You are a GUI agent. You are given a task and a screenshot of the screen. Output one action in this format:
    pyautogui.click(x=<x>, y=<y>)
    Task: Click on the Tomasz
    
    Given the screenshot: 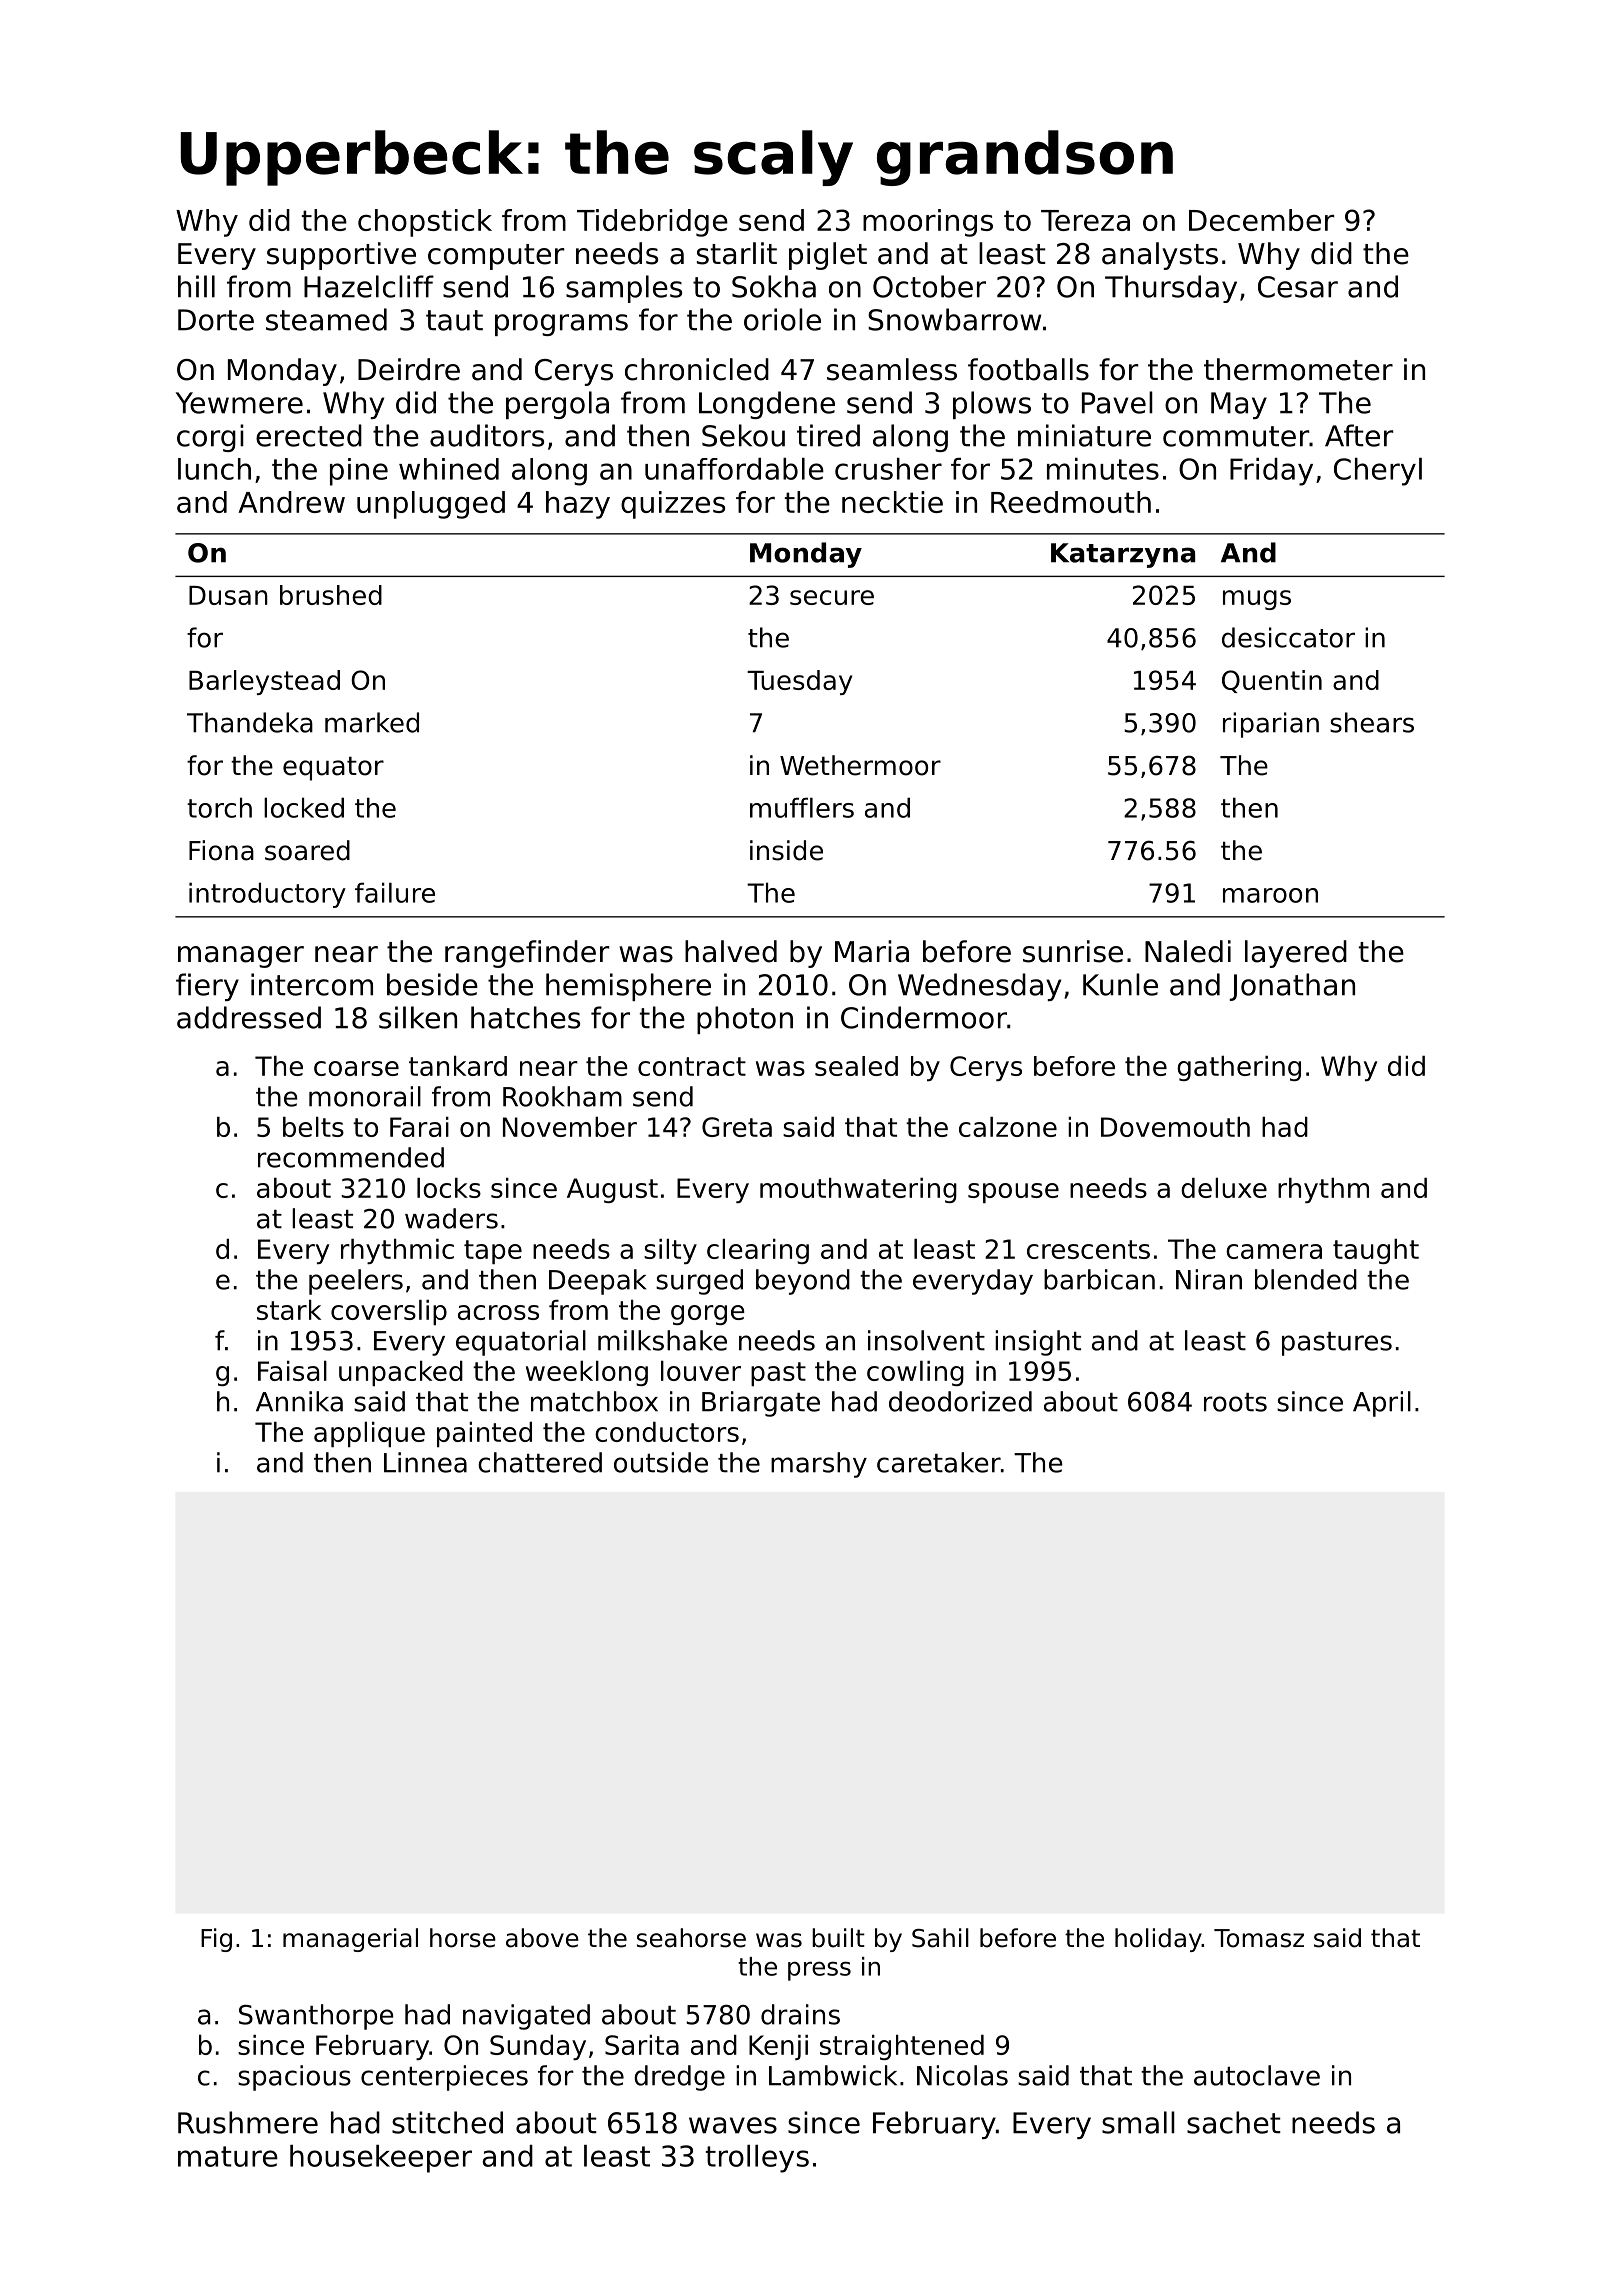 What is the action you would take?
    pyautogui.click(x=1259, y=1938)
